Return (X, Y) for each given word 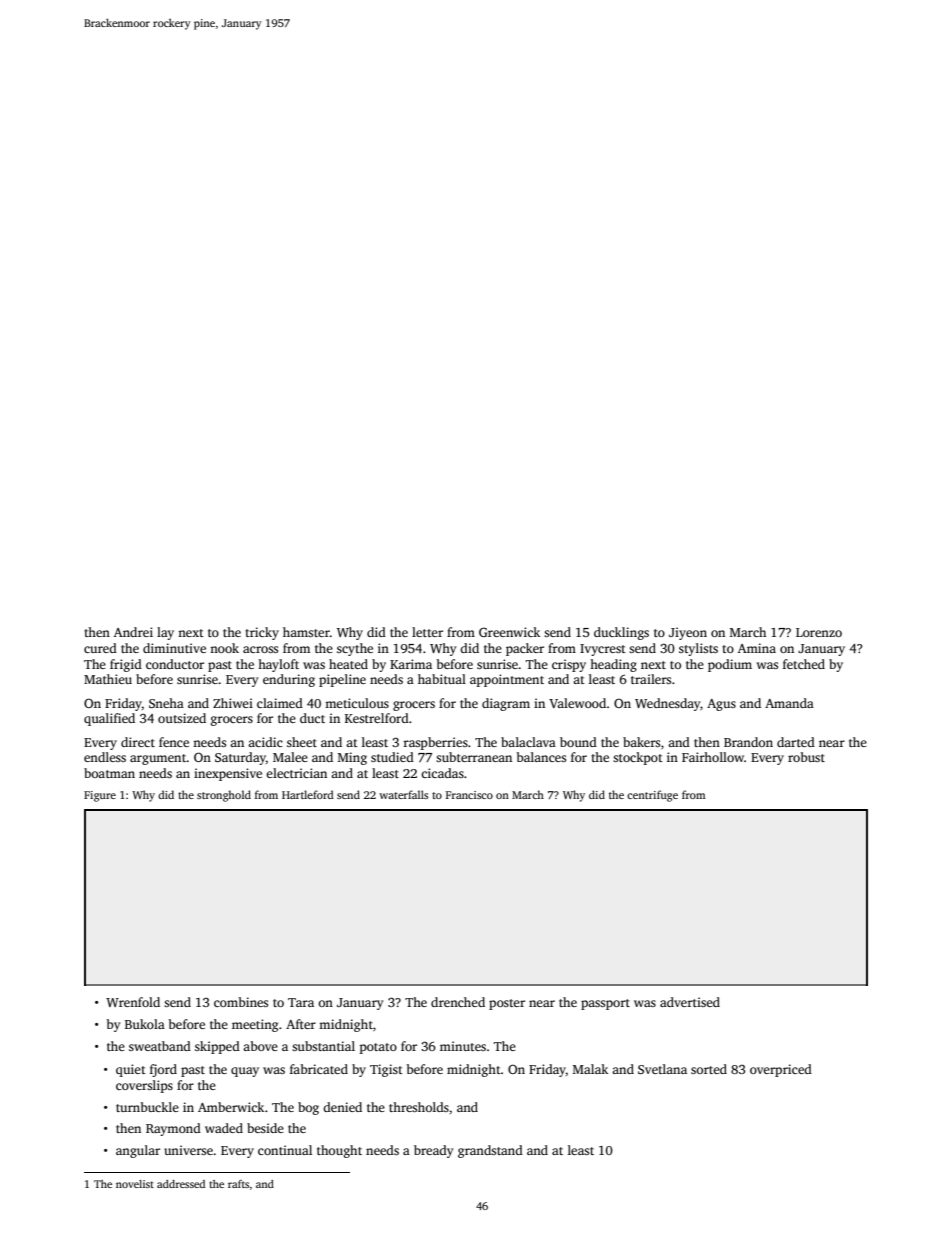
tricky (262, 633)
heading (613, 665)
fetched (804, 664)
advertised (690, 1002)
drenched (458, 1002)
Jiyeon (688, 633)
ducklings (621, 633)
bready (433, 1151)
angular (138, 1151)
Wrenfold (133, 1002)
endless (105, 757)
